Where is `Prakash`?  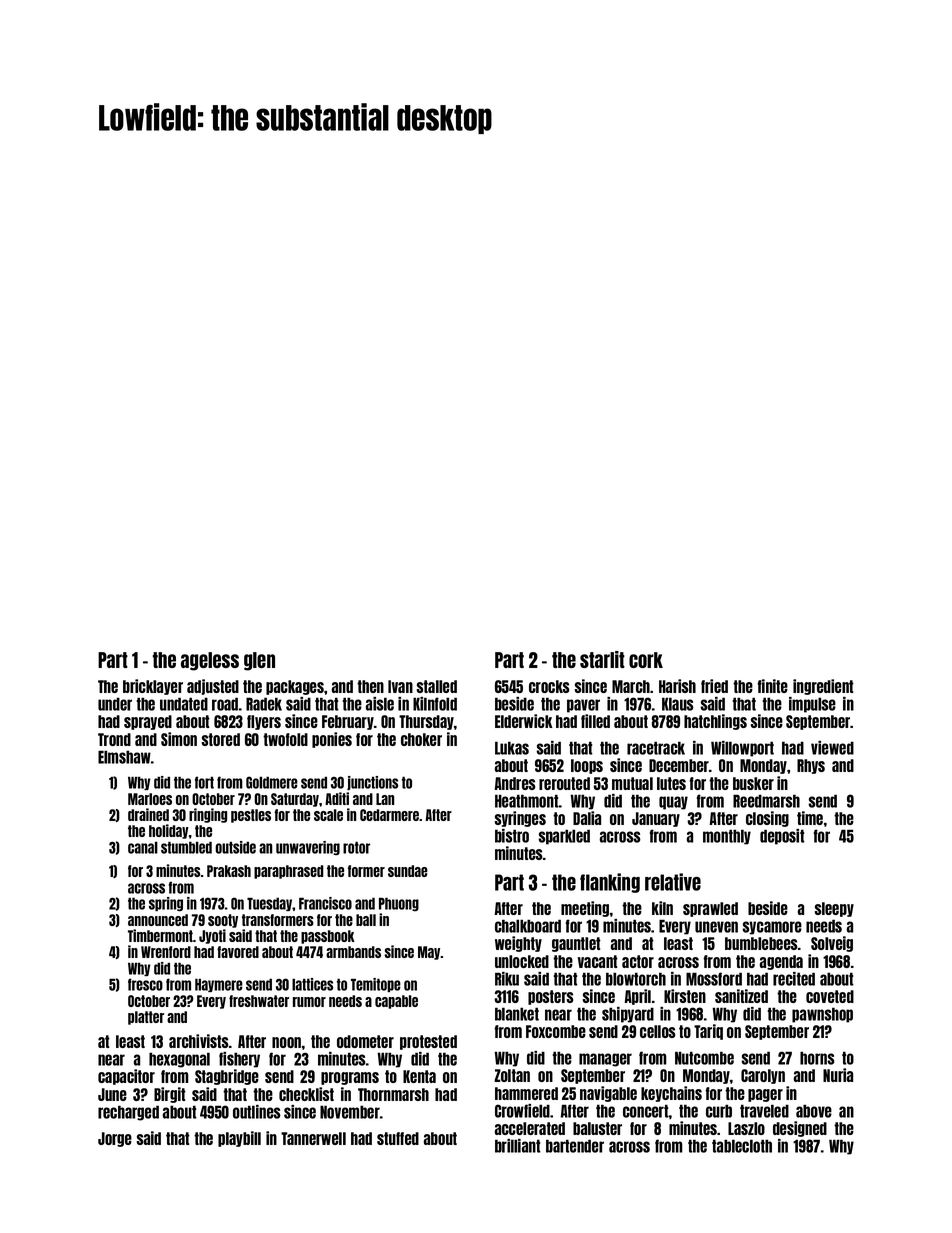
Prakash is located at coordinates (229, 871).
